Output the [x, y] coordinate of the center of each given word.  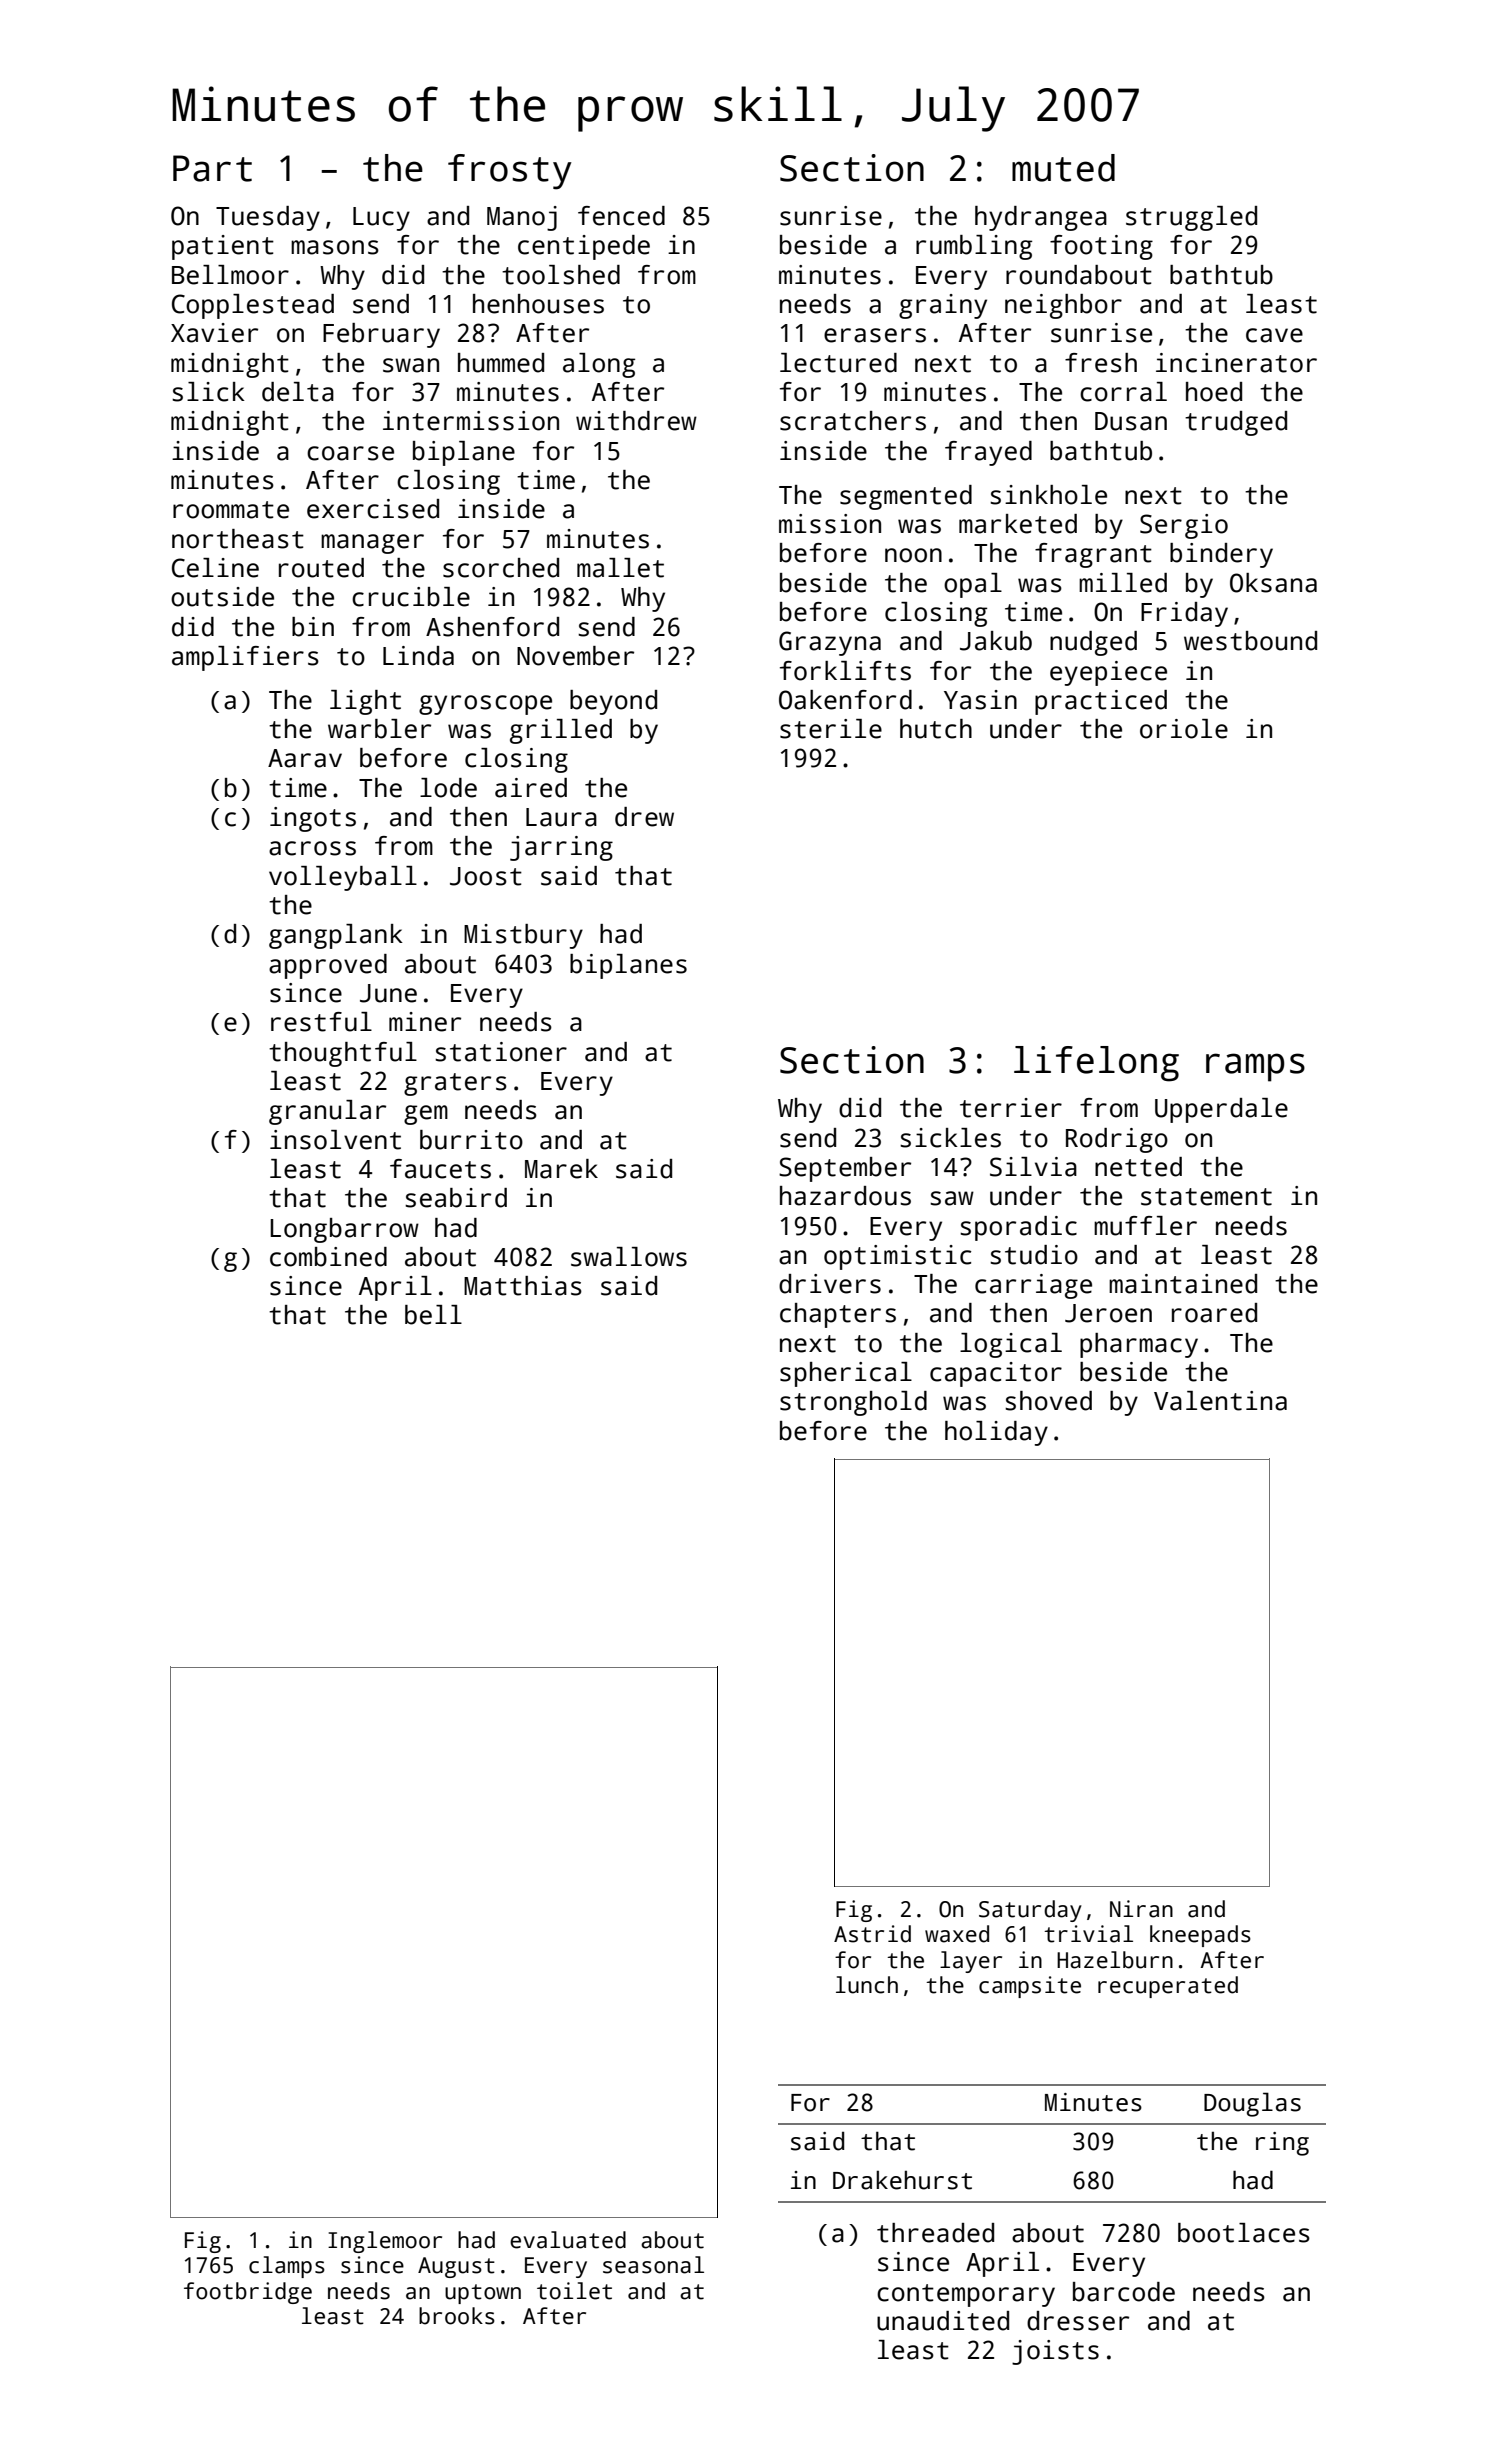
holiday [996, 1433]
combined [328, 1257]
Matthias [523, 1286]
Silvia [1033, 1167]
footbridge [248, 2293]
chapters [838, 1315]
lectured [838, 363]
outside [222, 597]
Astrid [872, 1934]
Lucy [381, 219]
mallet [620, 568]
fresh [1101, 363]
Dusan [1131, 421]
